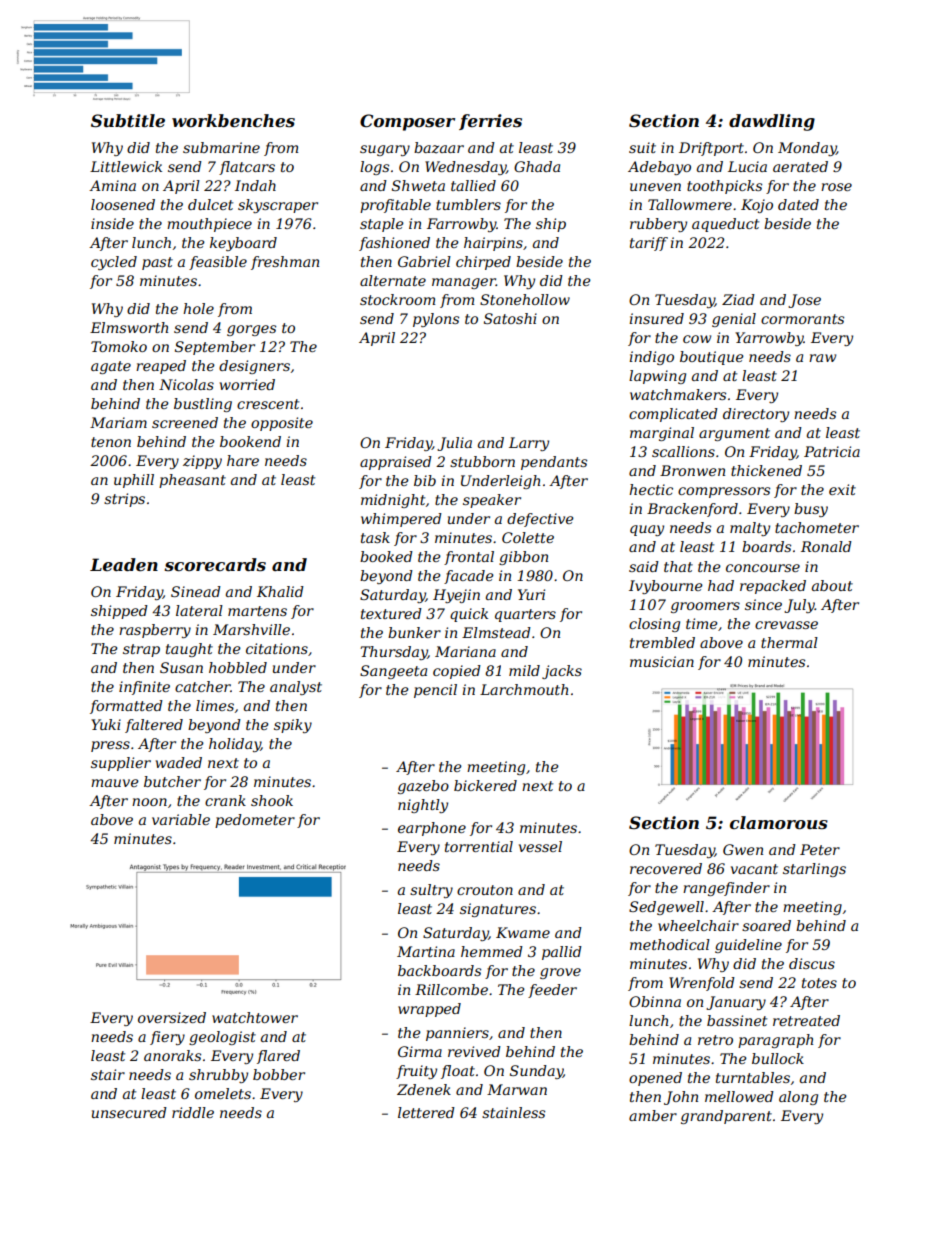  Describe the element at coordinates (461, 225) in the image. I see `Farrowby` at that location.
